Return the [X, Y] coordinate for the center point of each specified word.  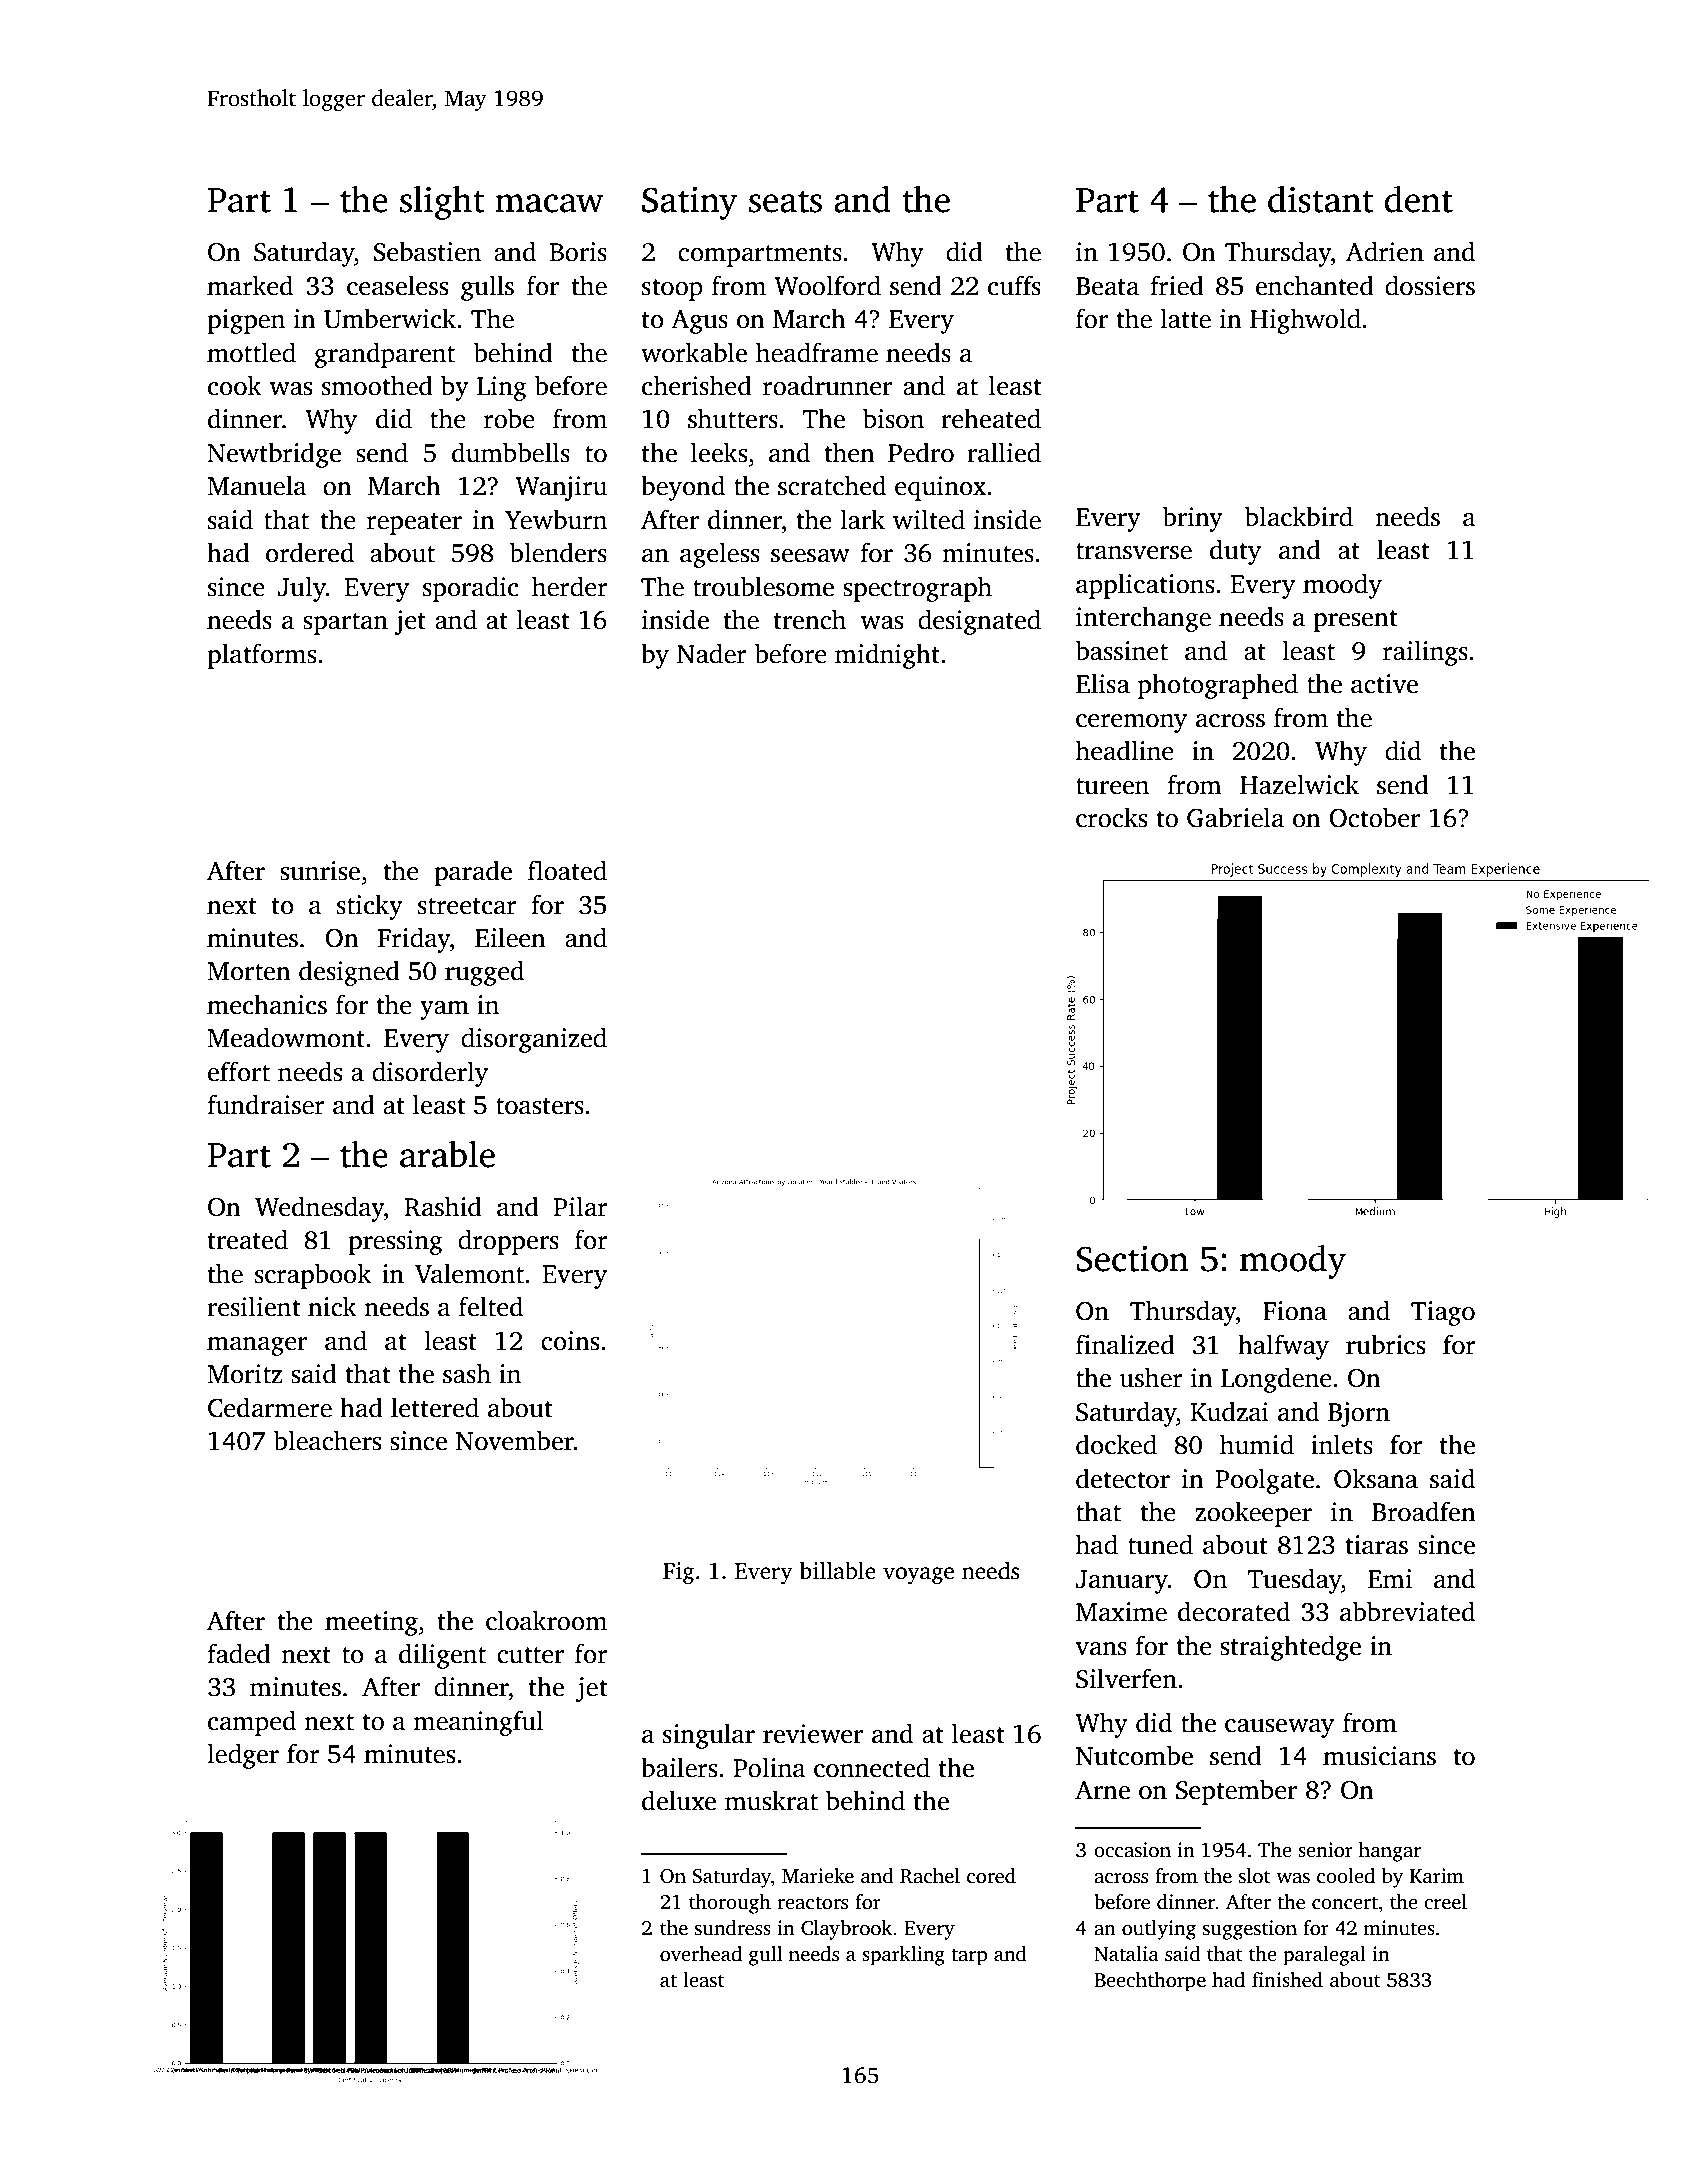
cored [991, 1876]
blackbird [1299, 516]
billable [838, 1570]
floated [567, 870]
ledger [243, 1756]
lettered [435, 1407]
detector [1123, 1478]
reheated [991, 418]
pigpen [246, 321]
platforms [261, 656]
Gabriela [1235, 817]
